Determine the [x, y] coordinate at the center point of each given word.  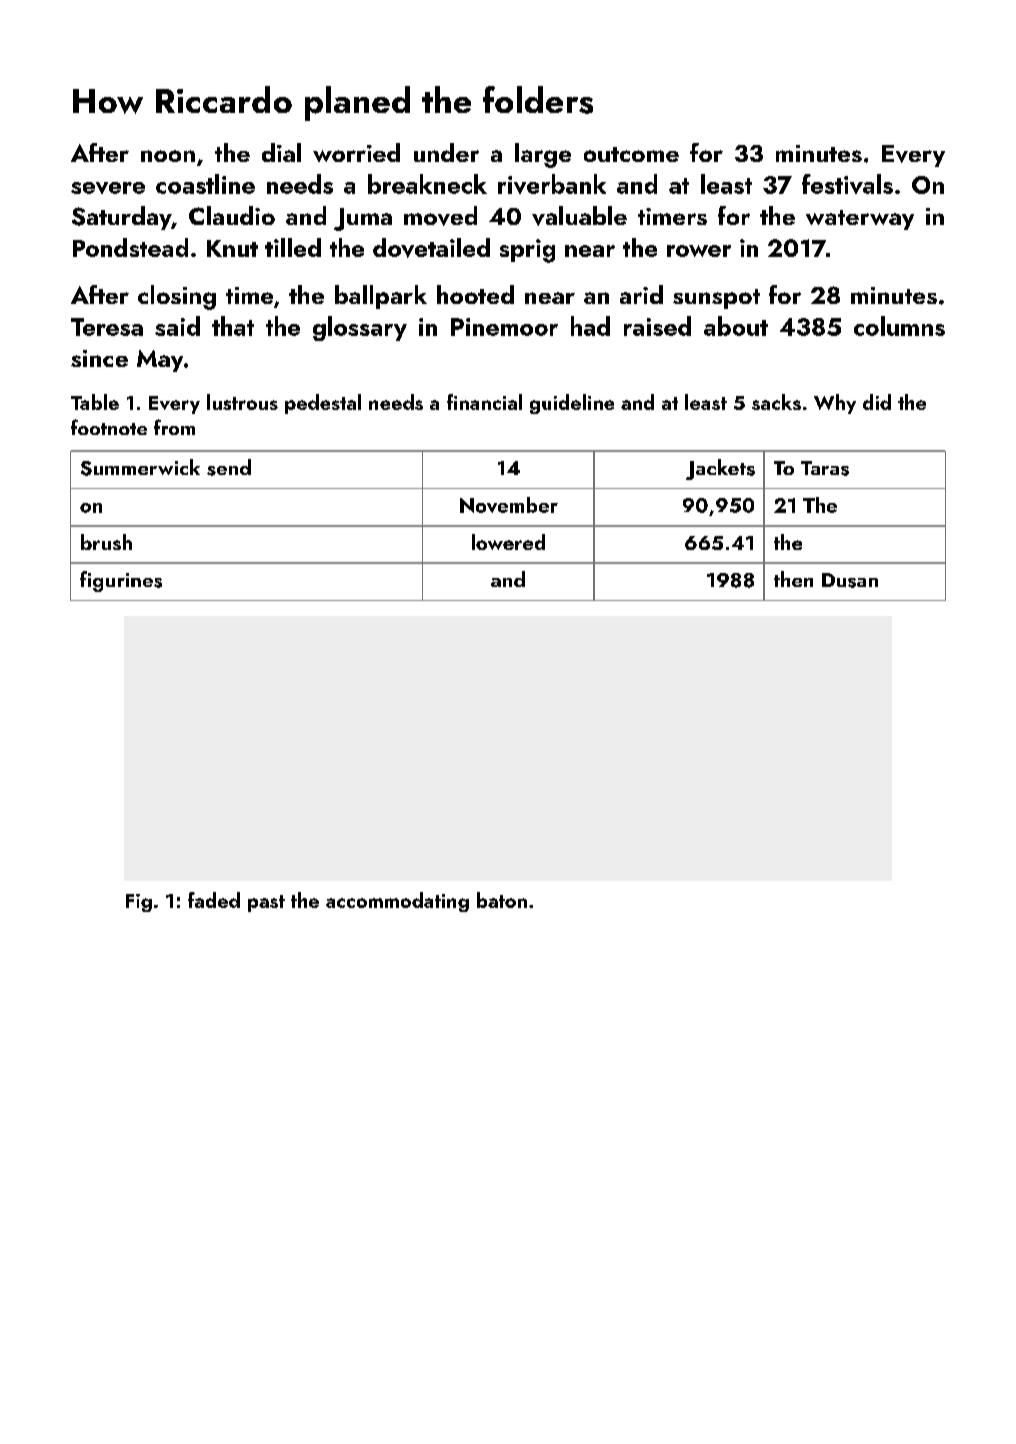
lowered [508, 542]
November [509, 505]
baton [502, 900]
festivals [847, 184]
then [793, 579]
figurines [121, 581]
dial [281, 152]
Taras [825, 468]
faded [214, 900]
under [446, 152]
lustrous [242, 402]
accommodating [397, 902]
